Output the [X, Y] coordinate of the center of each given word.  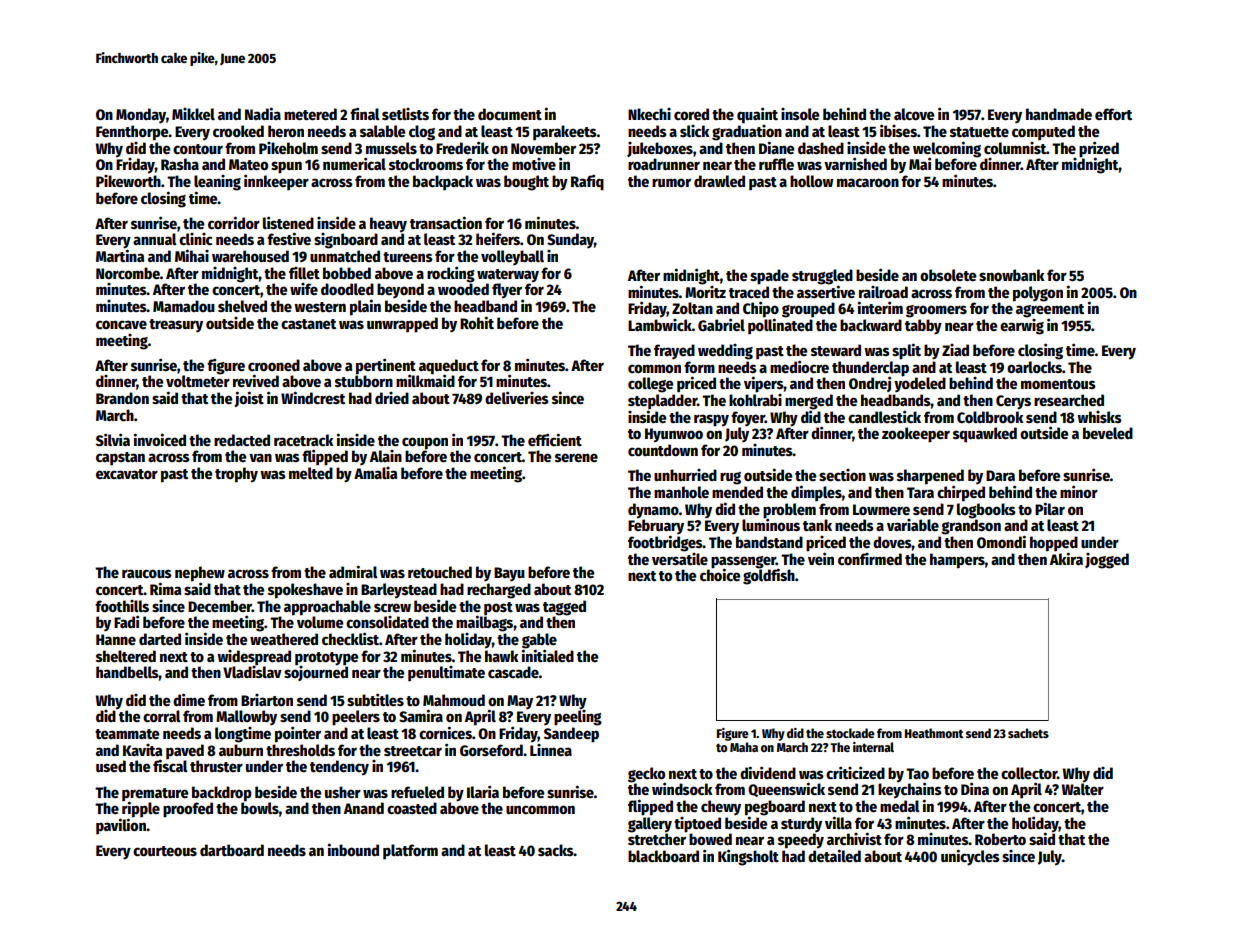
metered [310, 114]
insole [800, 114]
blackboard [663, 856]
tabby [923, 327]
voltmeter [198, 381]
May [520, 702]
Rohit [477, 322]
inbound [353, 849]
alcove [914, 114]
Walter [1083, 789]
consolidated [387, 622]
